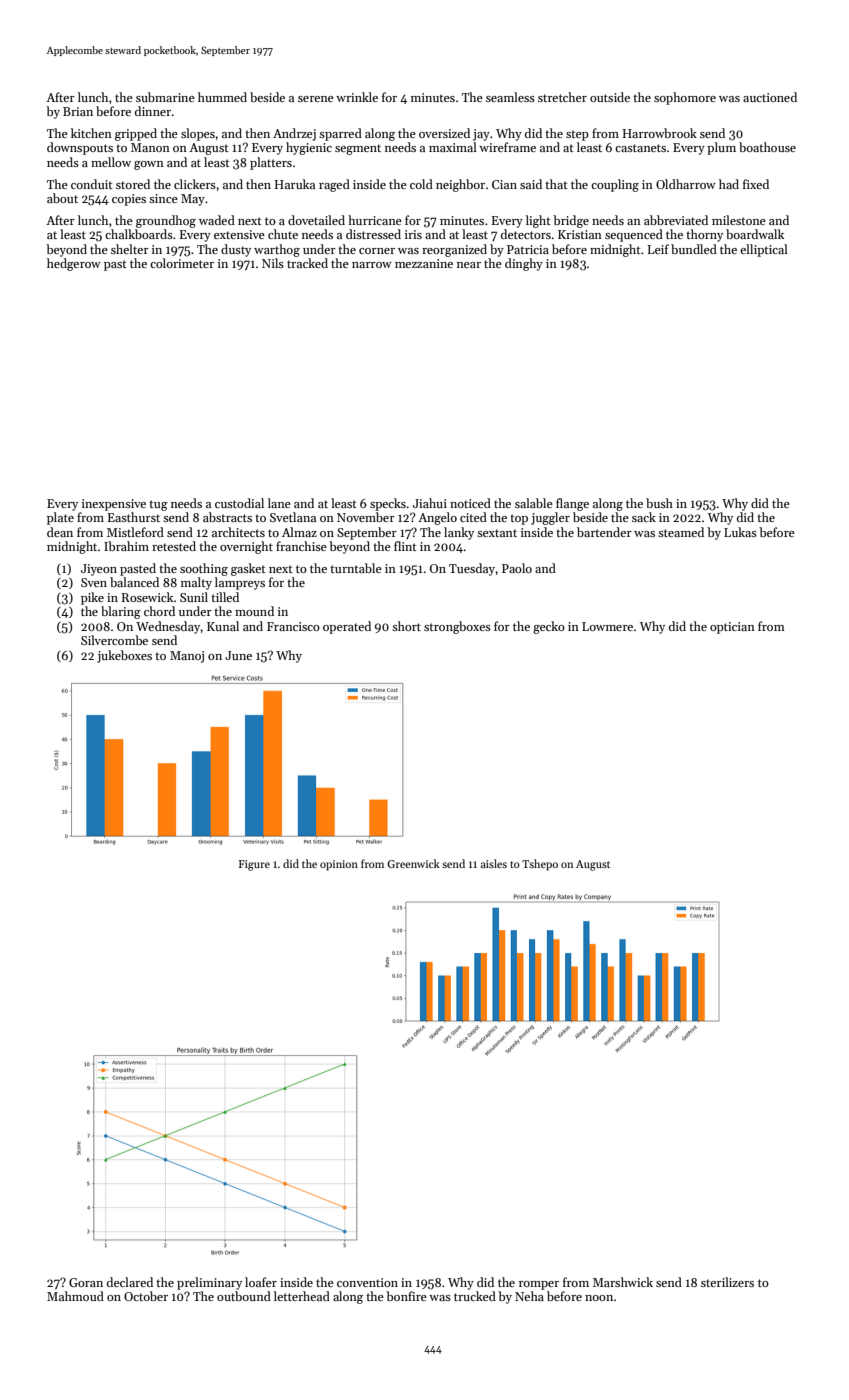 The height and width of the screenshot is (1400, 849). Describe the element at coordinates (469, 265) in the screenshot. I see `near` at that location.
